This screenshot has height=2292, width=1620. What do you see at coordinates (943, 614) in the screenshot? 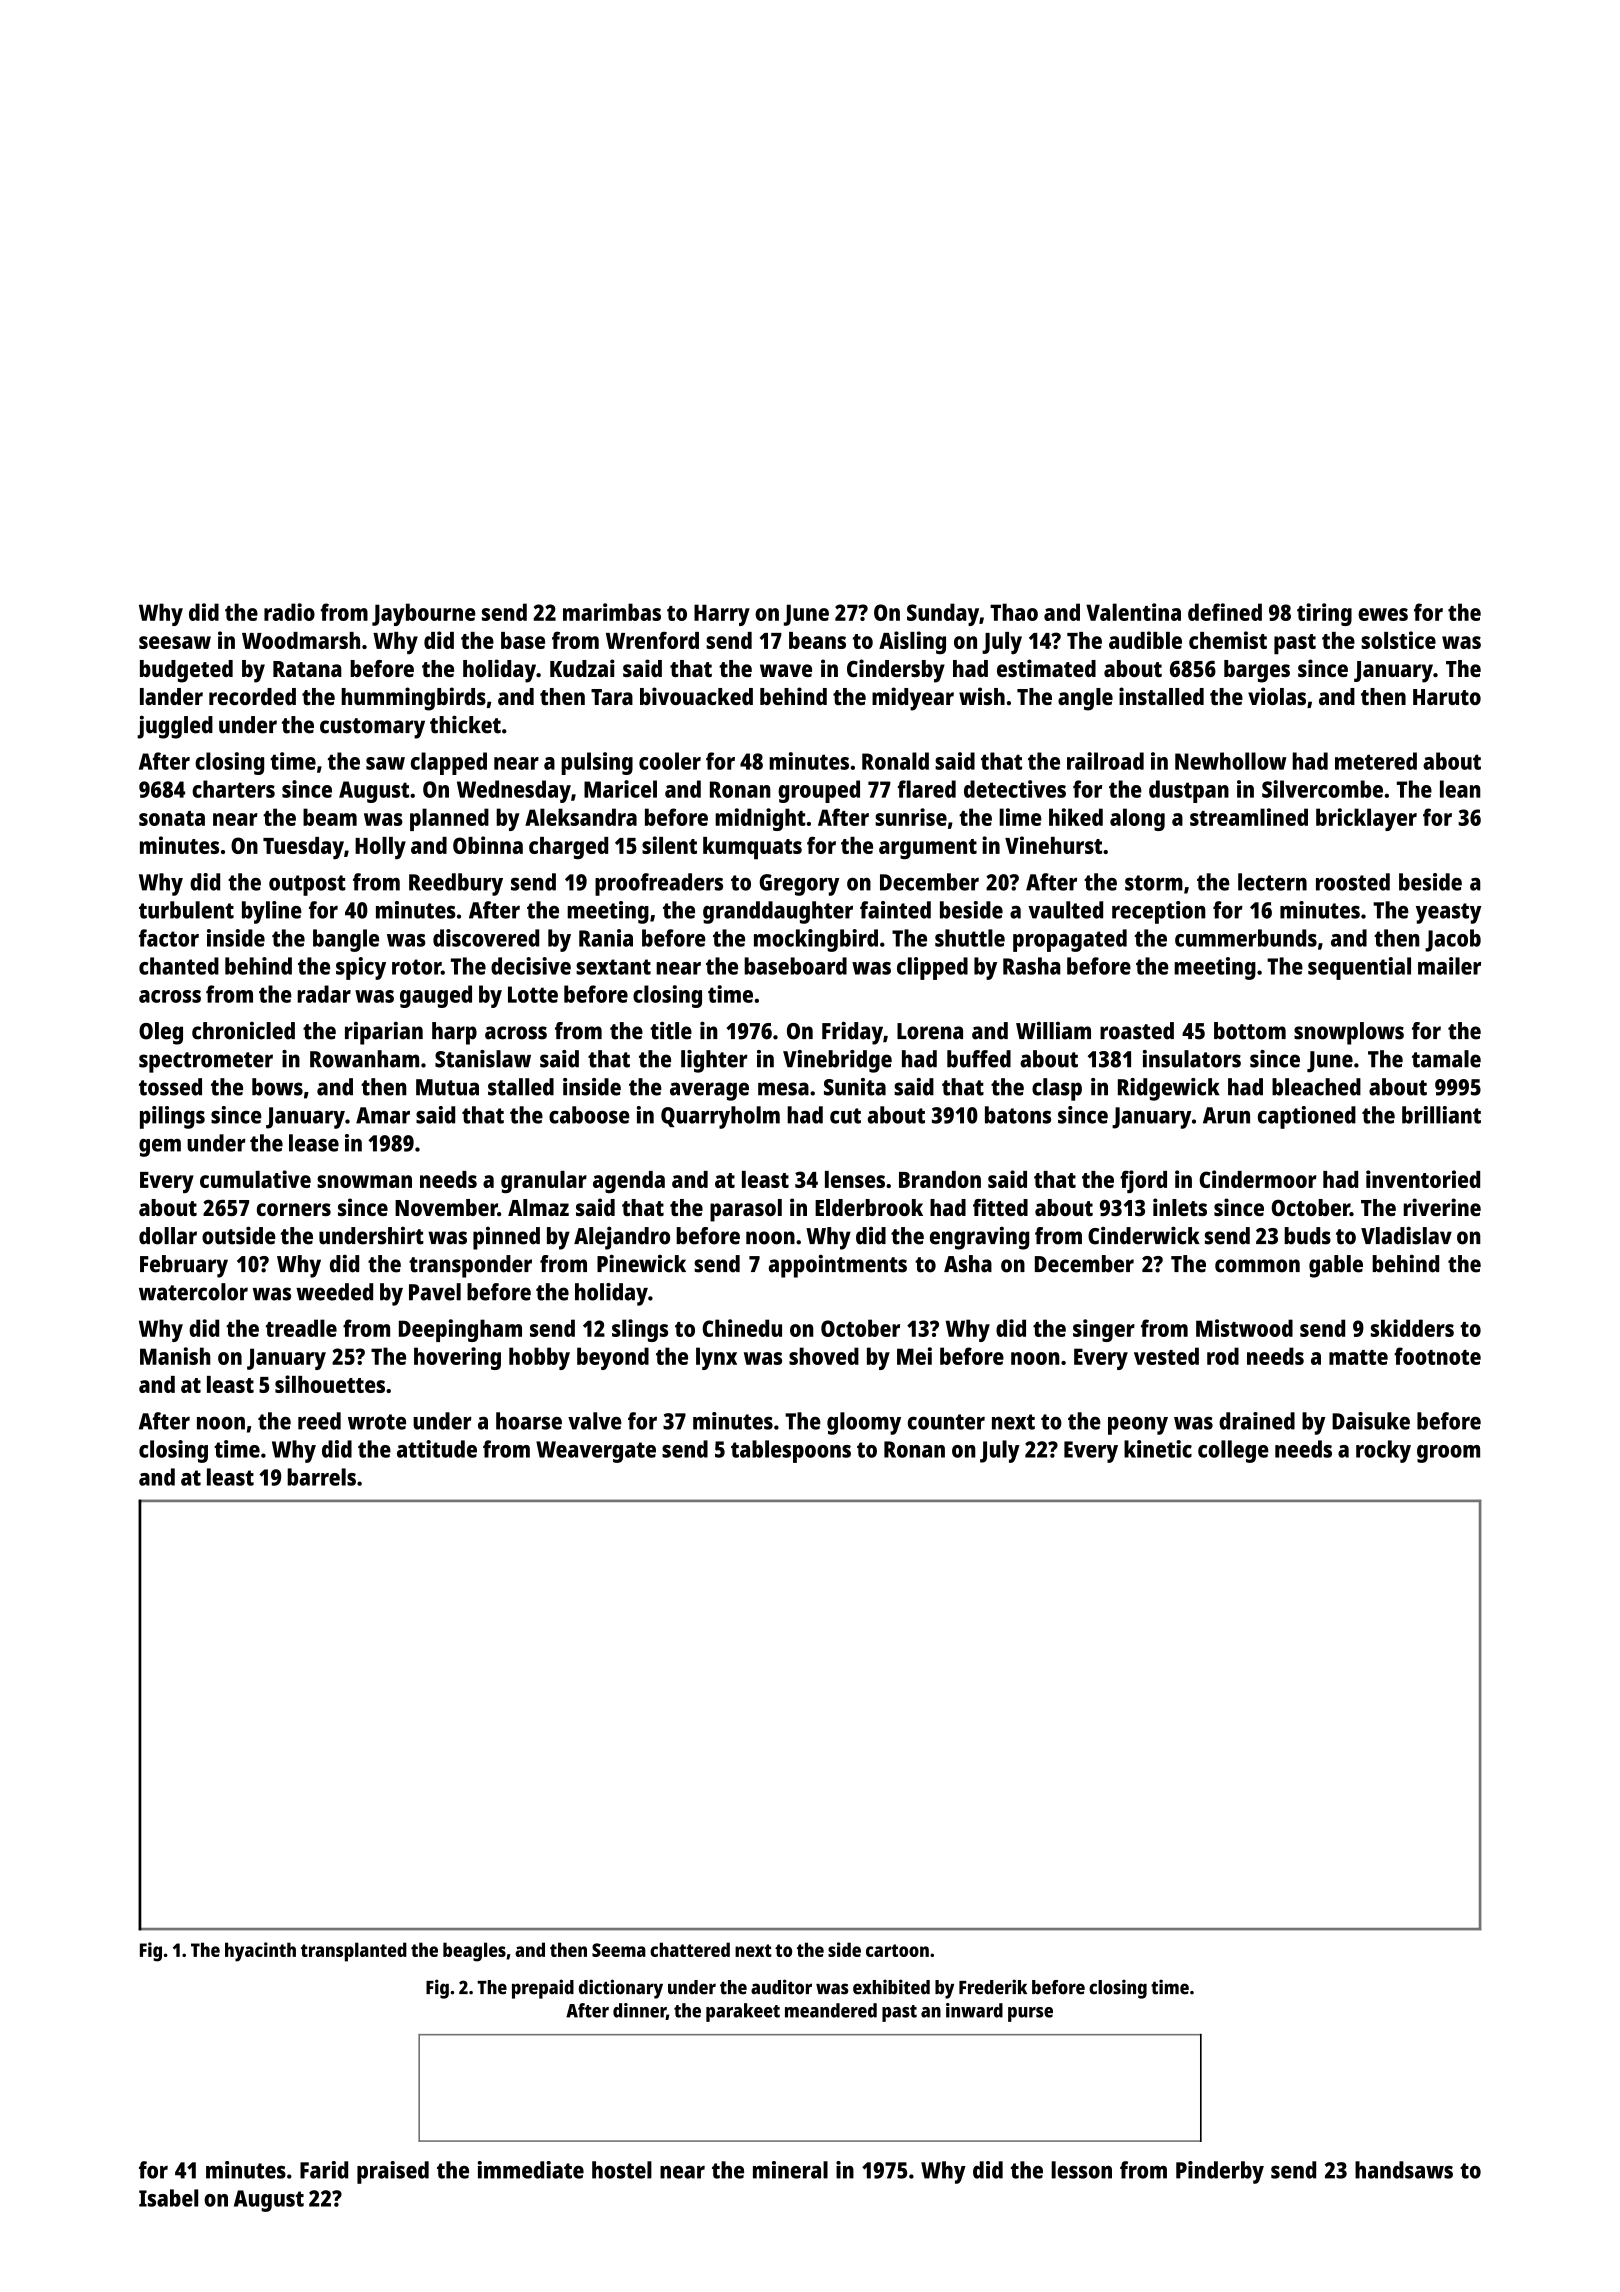
I see `Sunday` at bounding box center [943, 614].
